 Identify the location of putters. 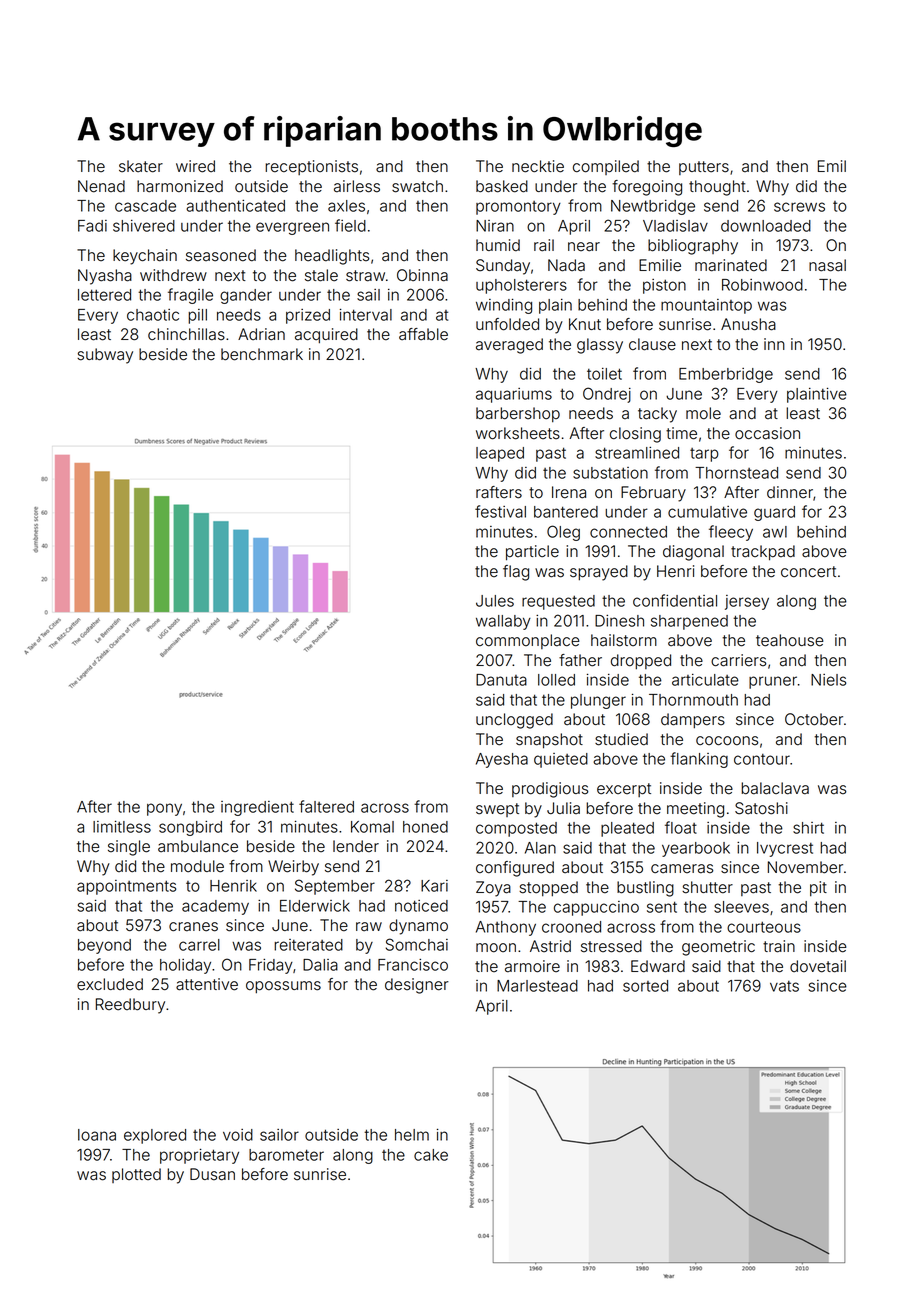
(704, 168).
